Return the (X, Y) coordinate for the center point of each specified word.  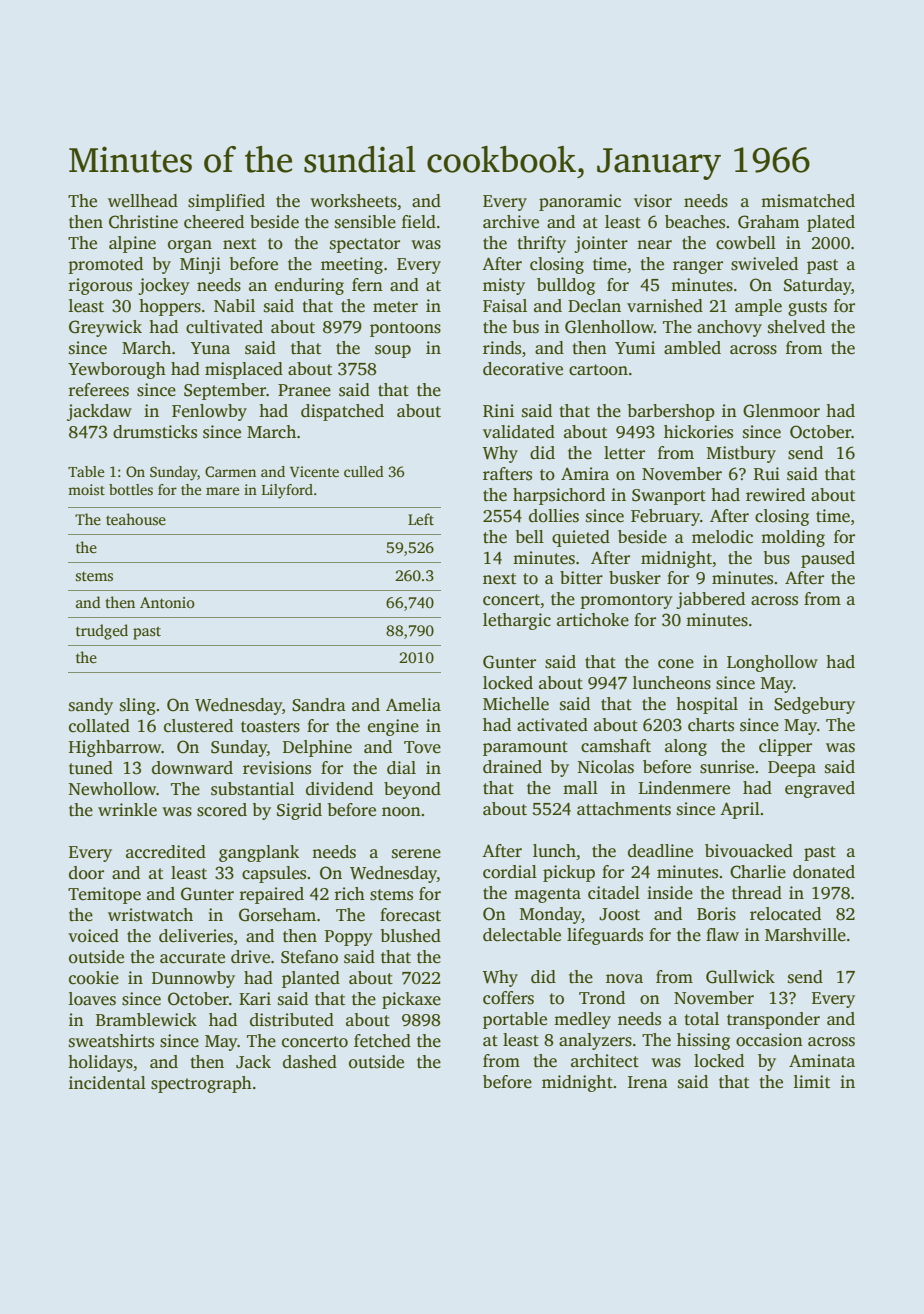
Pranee (304, 390)
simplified (226, 202)
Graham (769, 222)
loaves (92, 999)
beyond (412, 790)
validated (519, 432)
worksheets (353, 201)
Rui (767, 474)
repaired (271, 895)
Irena (648, 1082)
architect (605, 1061)
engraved (820, 789)
